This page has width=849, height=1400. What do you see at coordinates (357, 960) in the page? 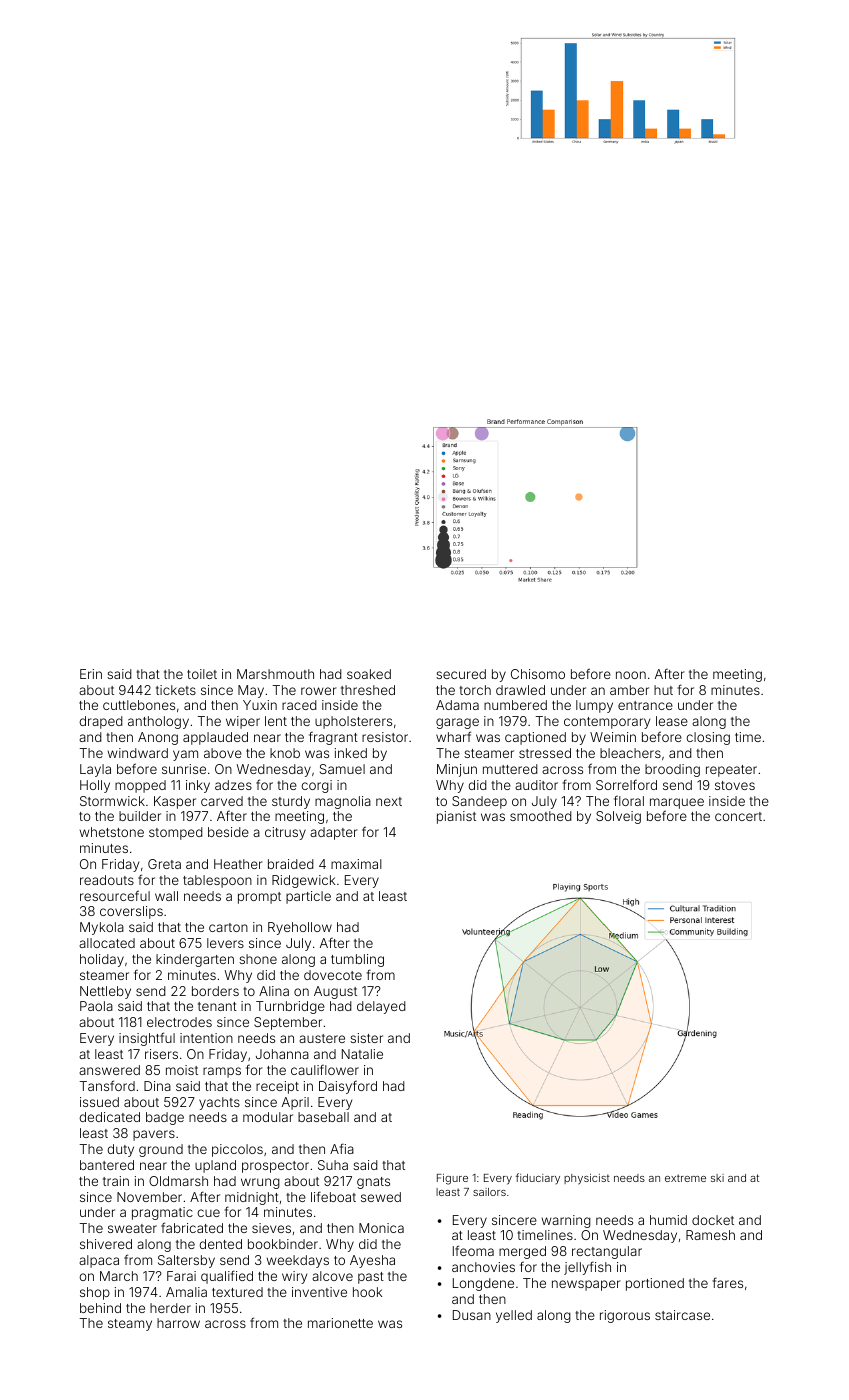
I see `tumbling` at bounding box center [357, 960].
